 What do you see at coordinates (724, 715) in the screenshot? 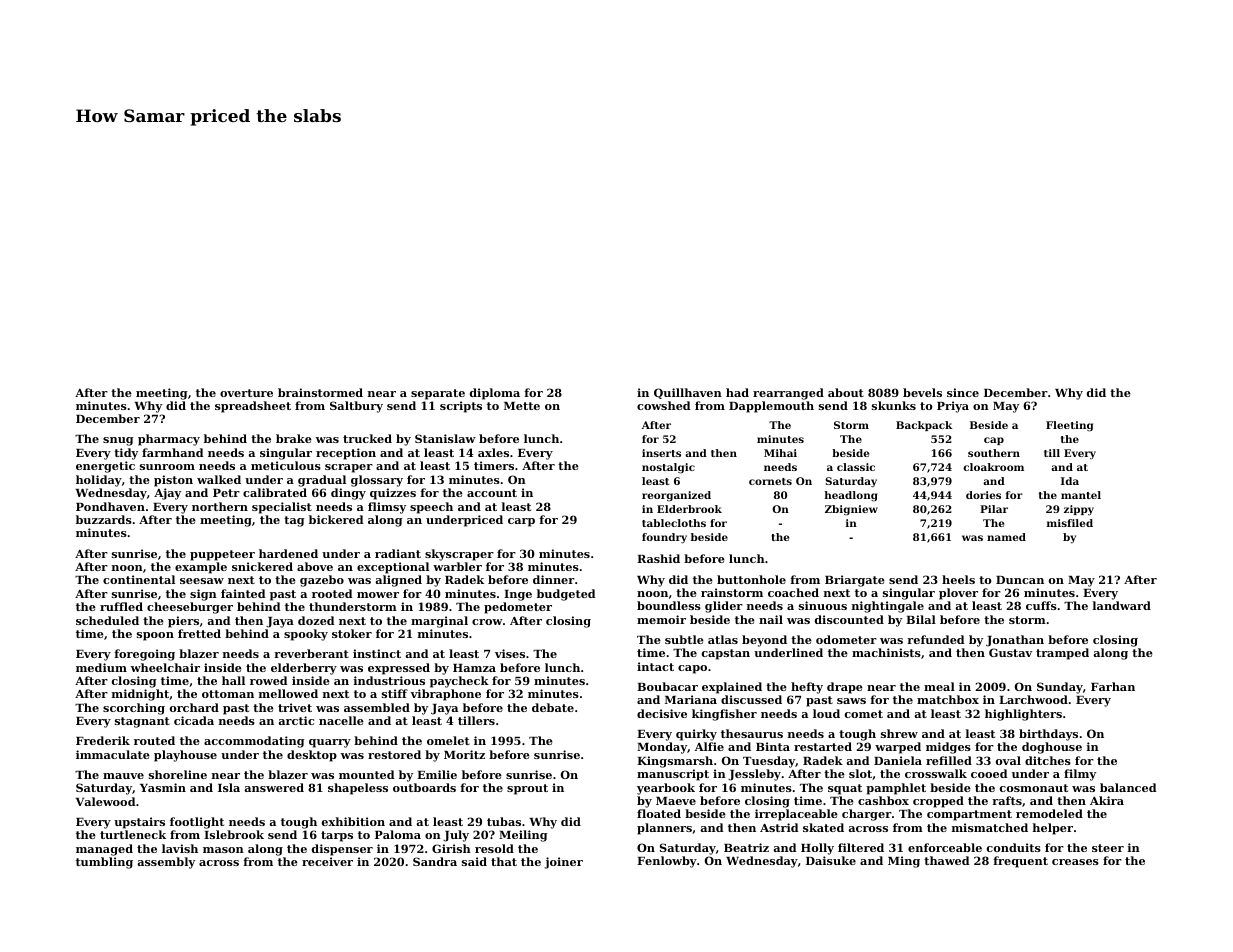
I see `kingfisher` at bounding box center [724, 715].
